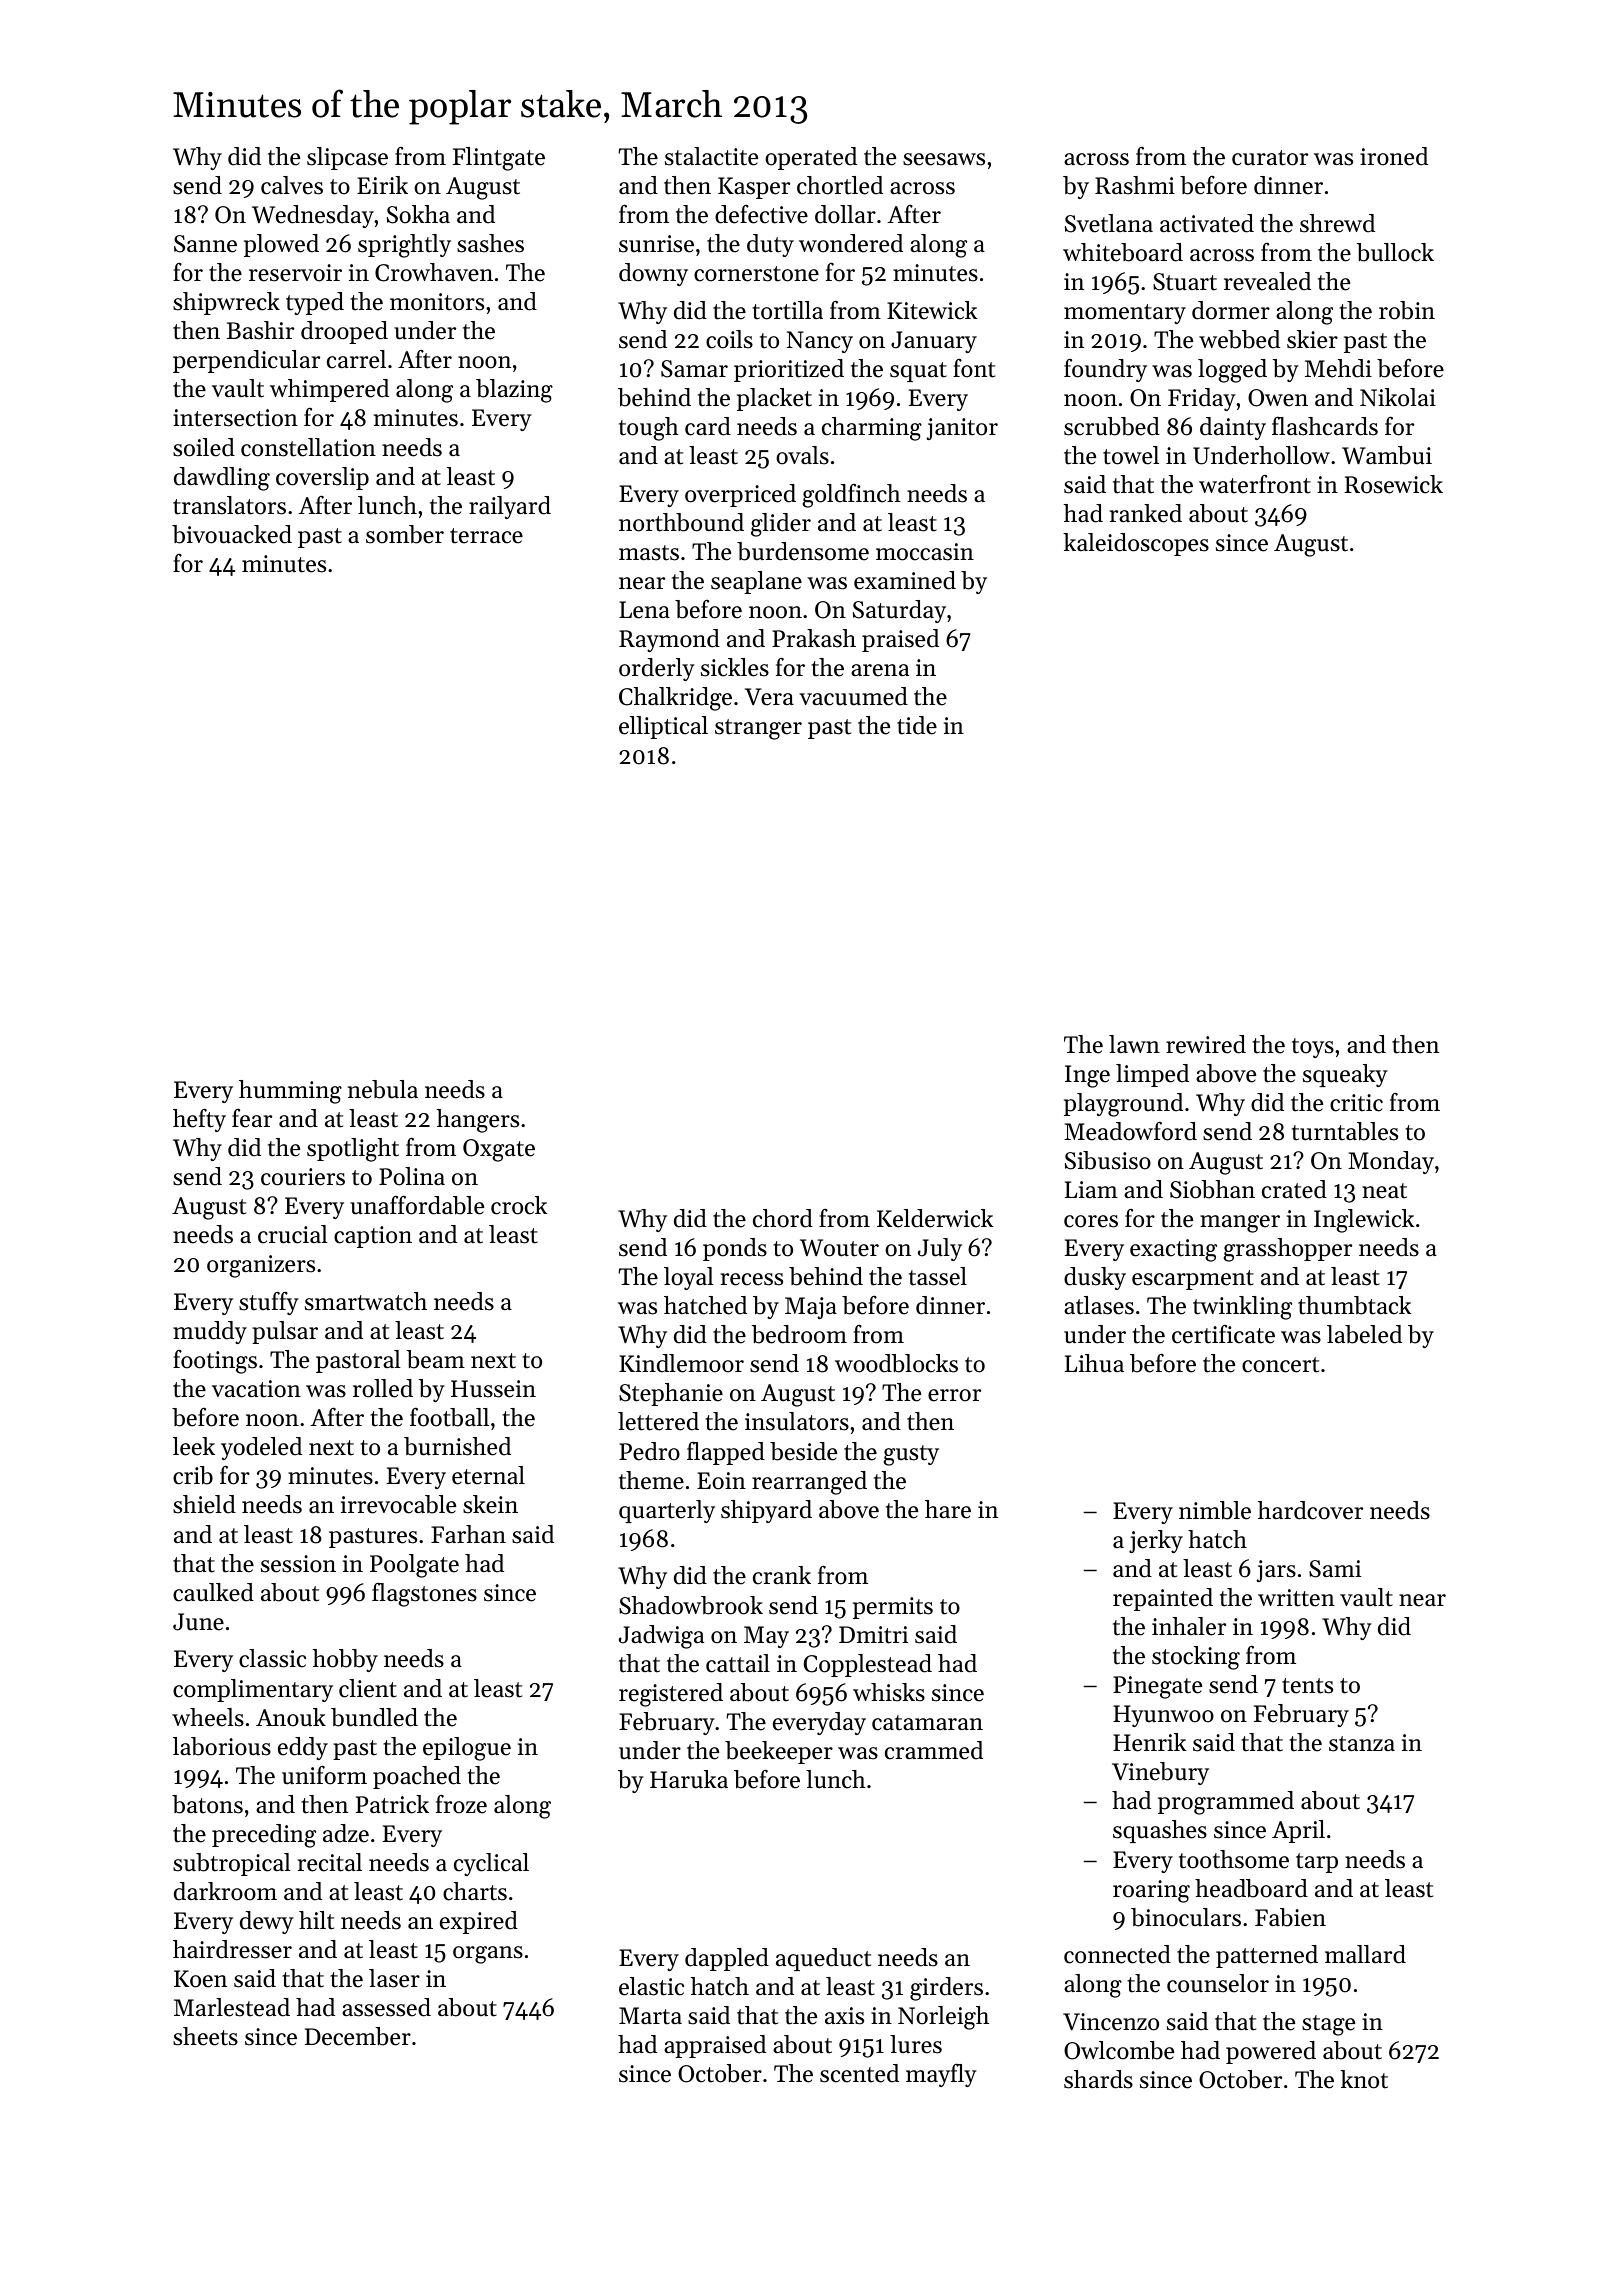  I want to click on sheets, so click(205, 2036).
